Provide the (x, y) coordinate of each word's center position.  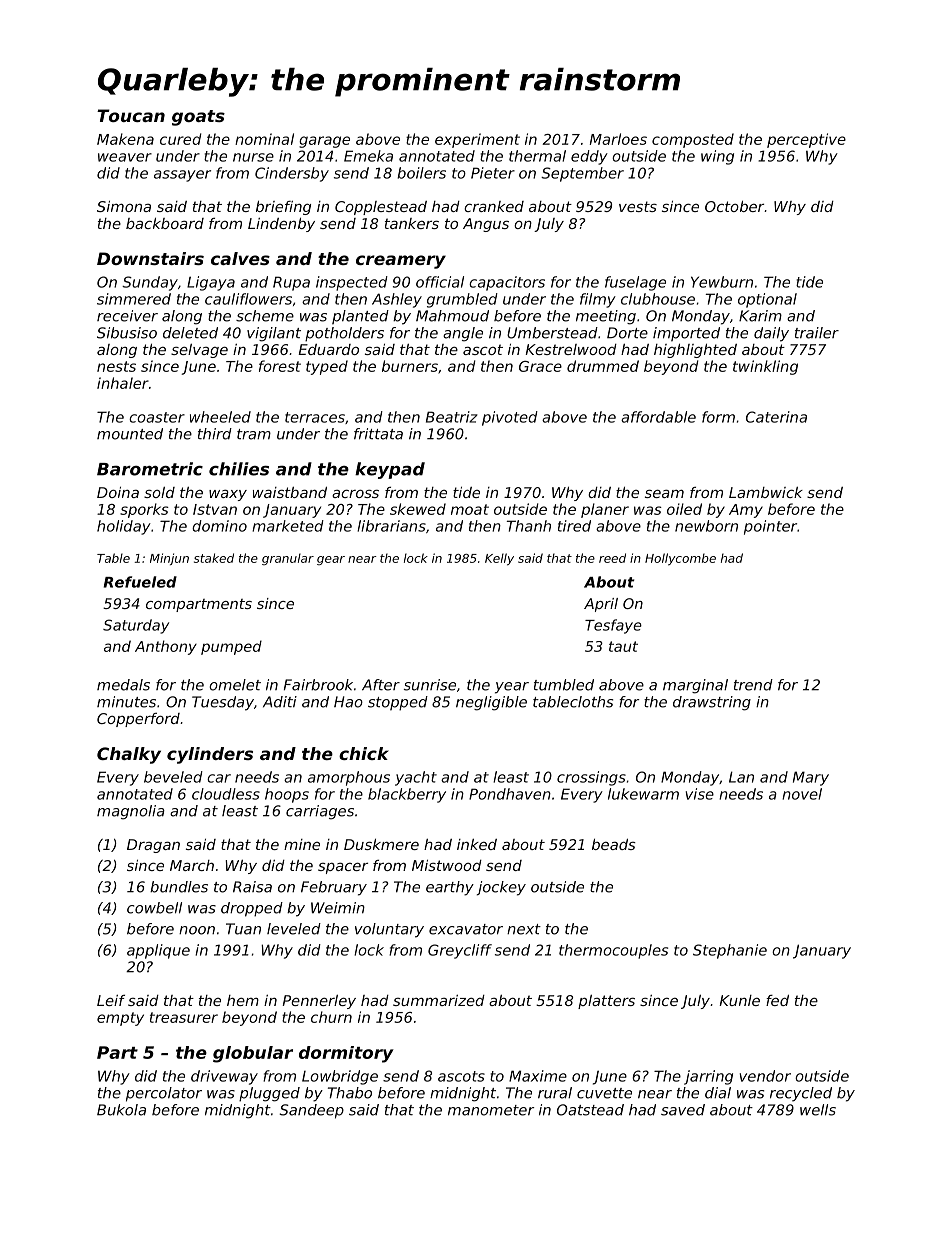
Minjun (169, 559)
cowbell (154, 908)
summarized (439, 1000)
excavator (466, 929)
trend (753, 685)
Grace (540, 366)
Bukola (121, 1110)
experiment (477, 140)
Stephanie (730, 951)
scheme (265, 316)
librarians (391, 526)
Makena (125, 139)
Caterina (776, 417)
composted (693, 140)
